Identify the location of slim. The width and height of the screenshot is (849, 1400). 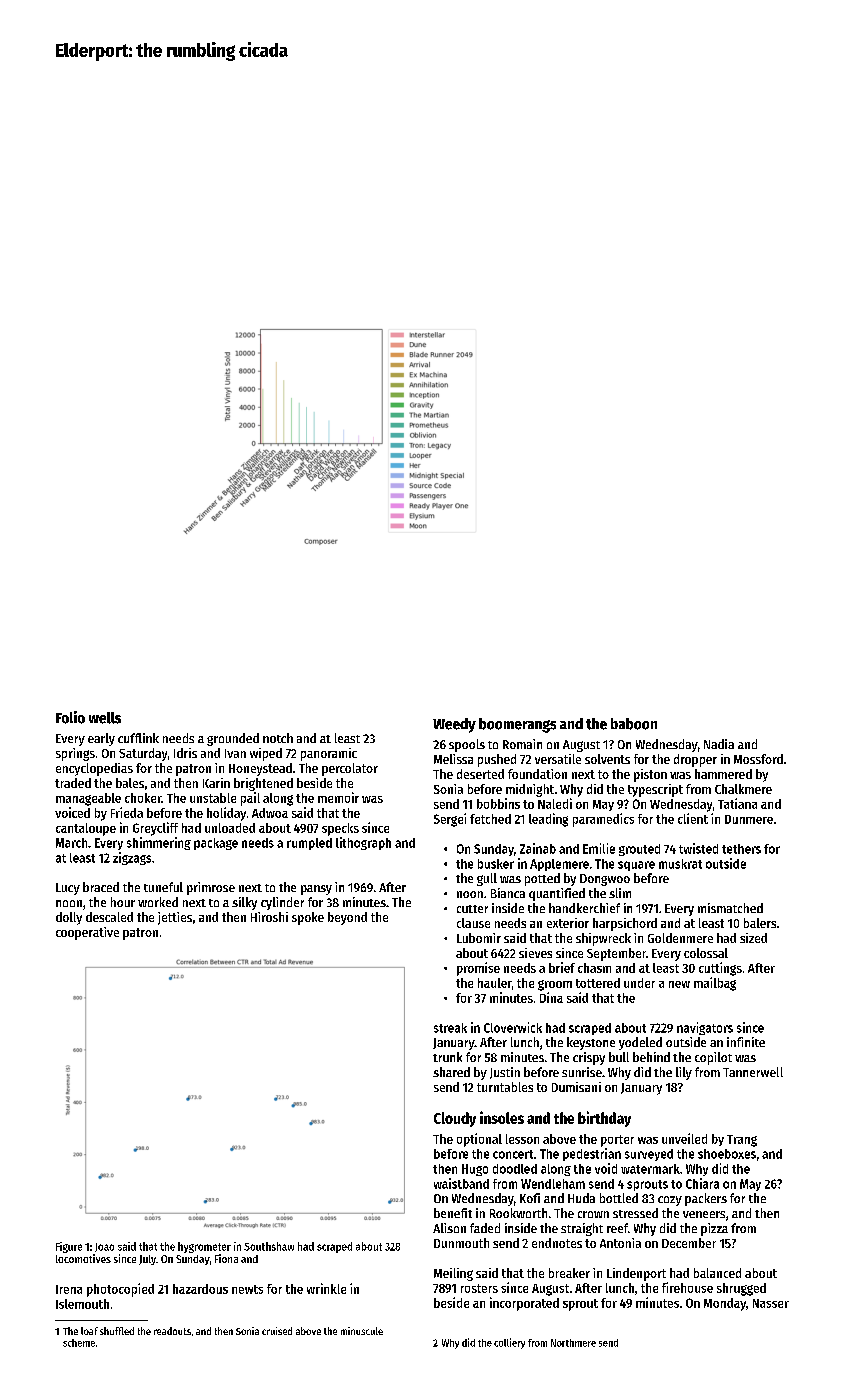
(620, 893).
